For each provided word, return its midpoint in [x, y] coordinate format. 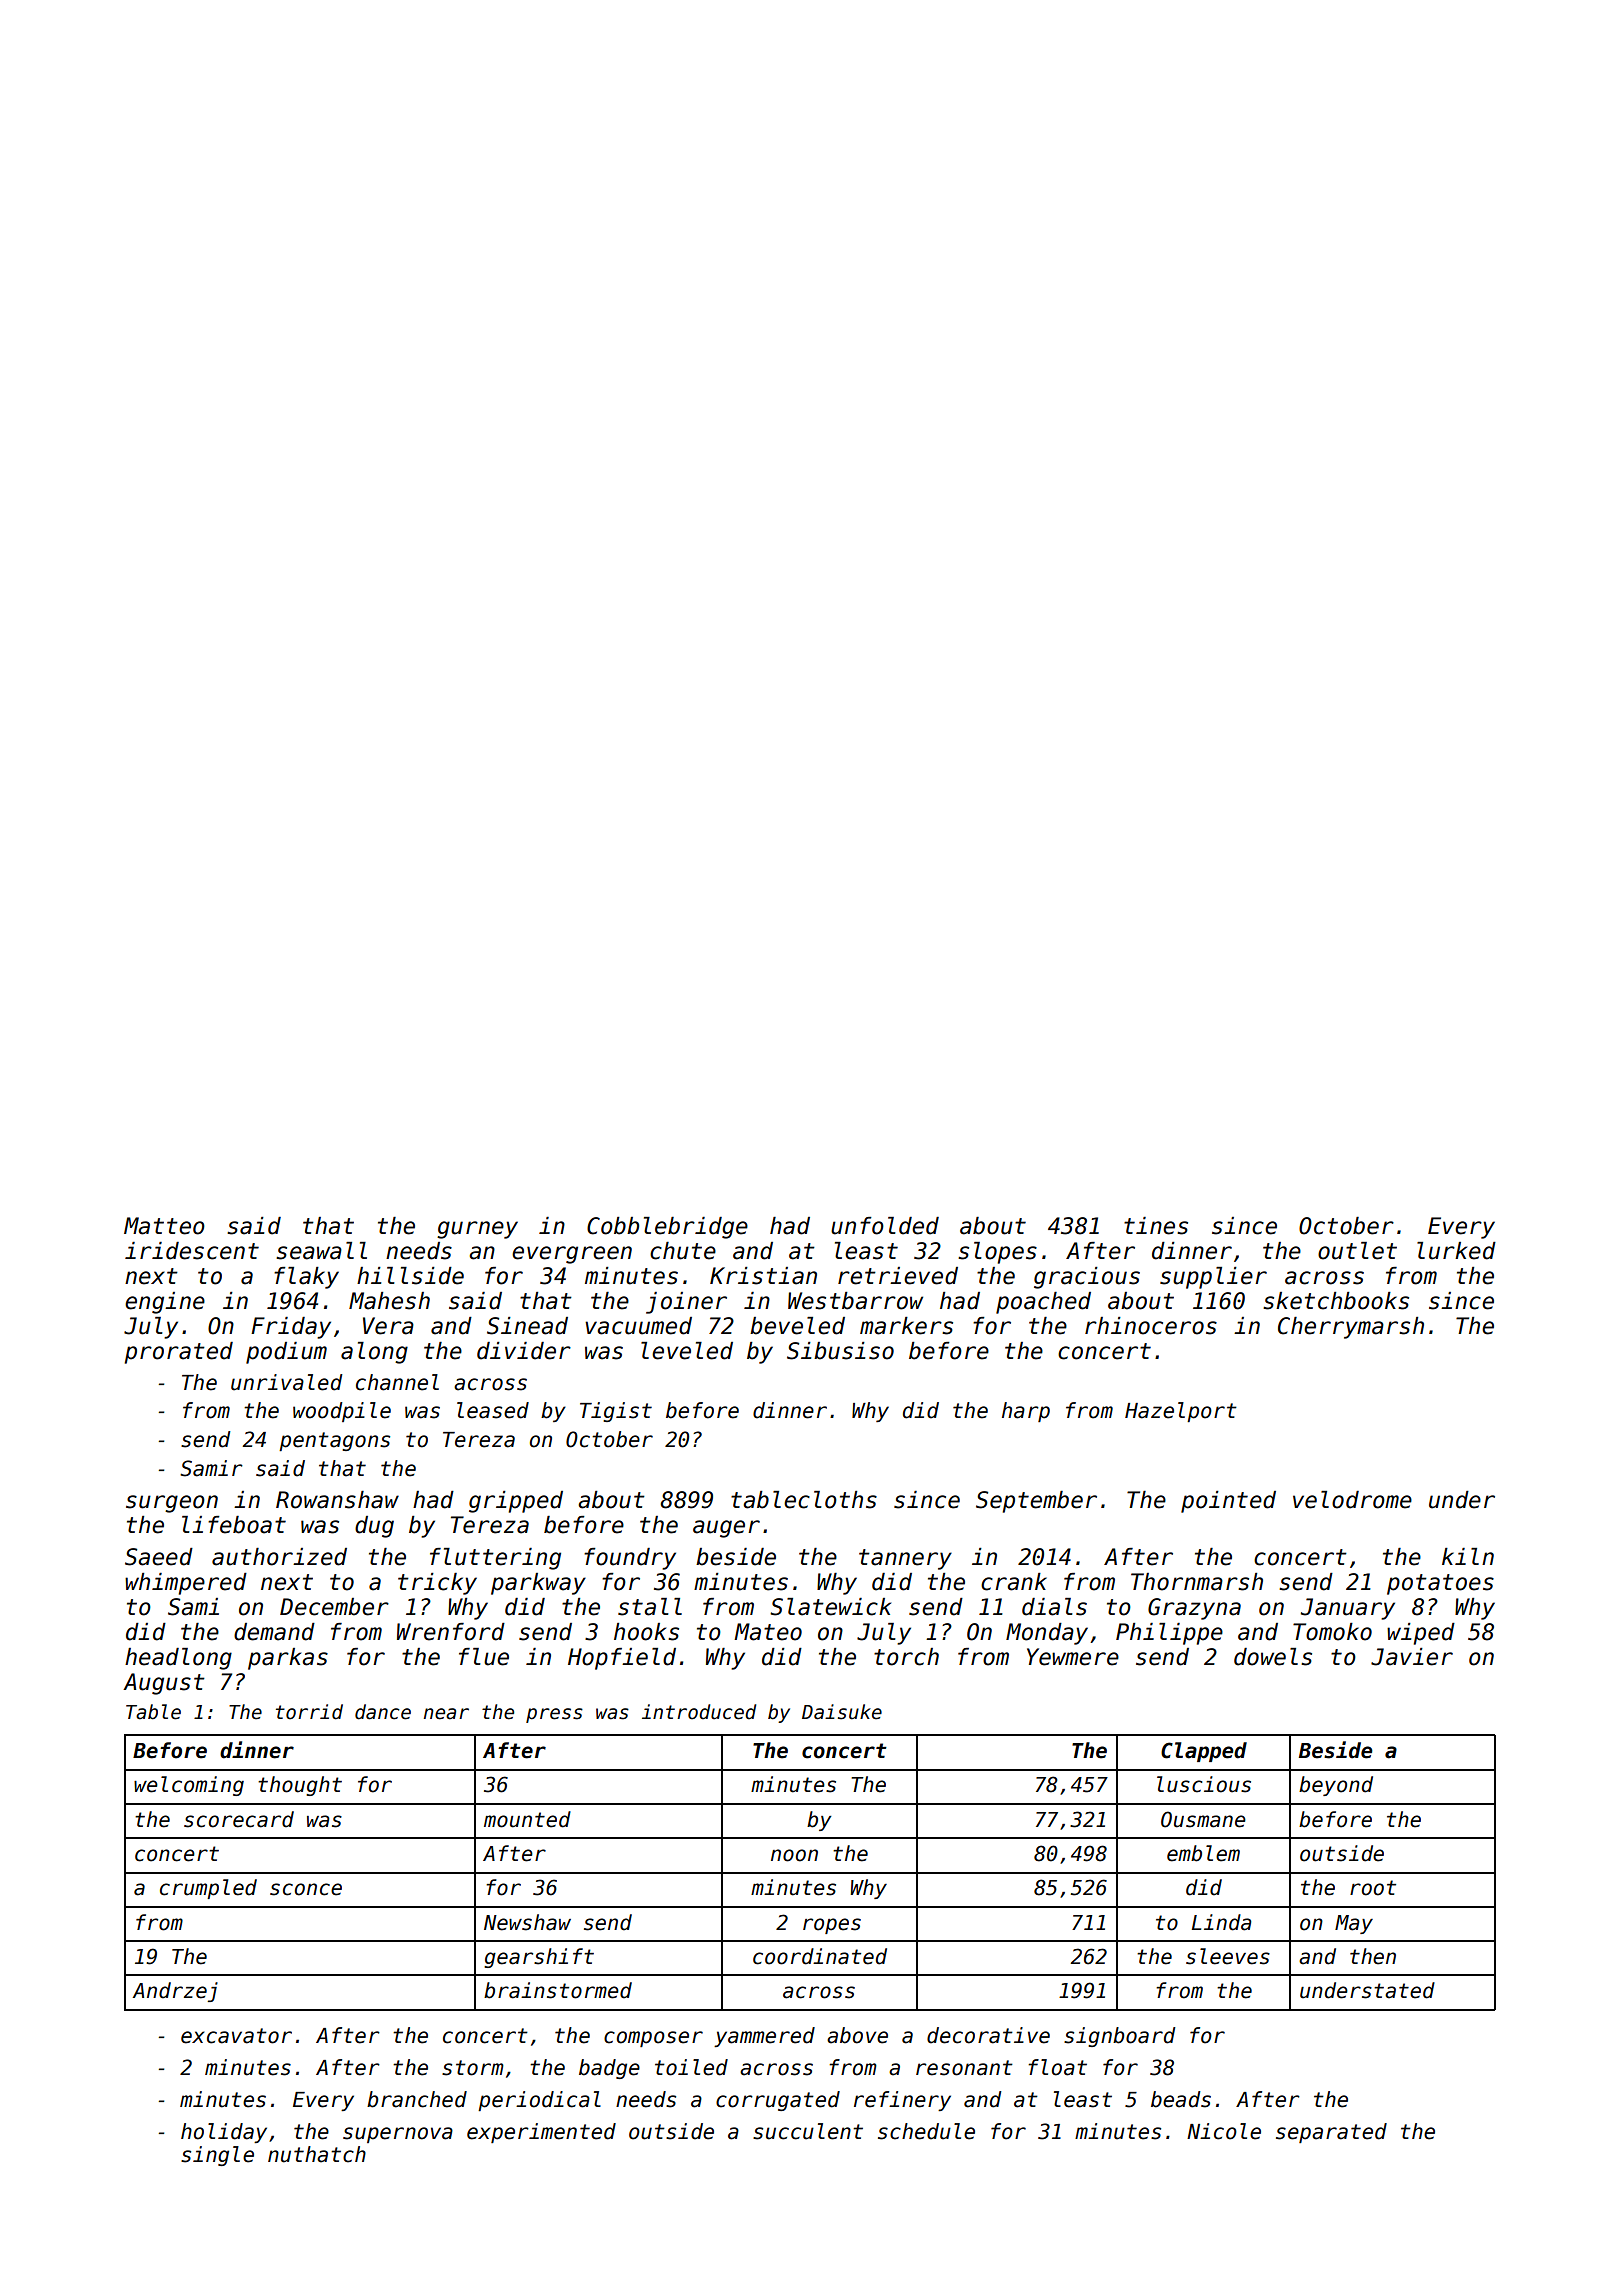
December [334, 1607]
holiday [224, 2133]
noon [794, 1855]
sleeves [1228, 1956]
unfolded [885, 1226]
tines [1156, 1226]
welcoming [189, 1786]
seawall [321, 1251]
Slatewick [830, 1607]
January [1348, 1609]
